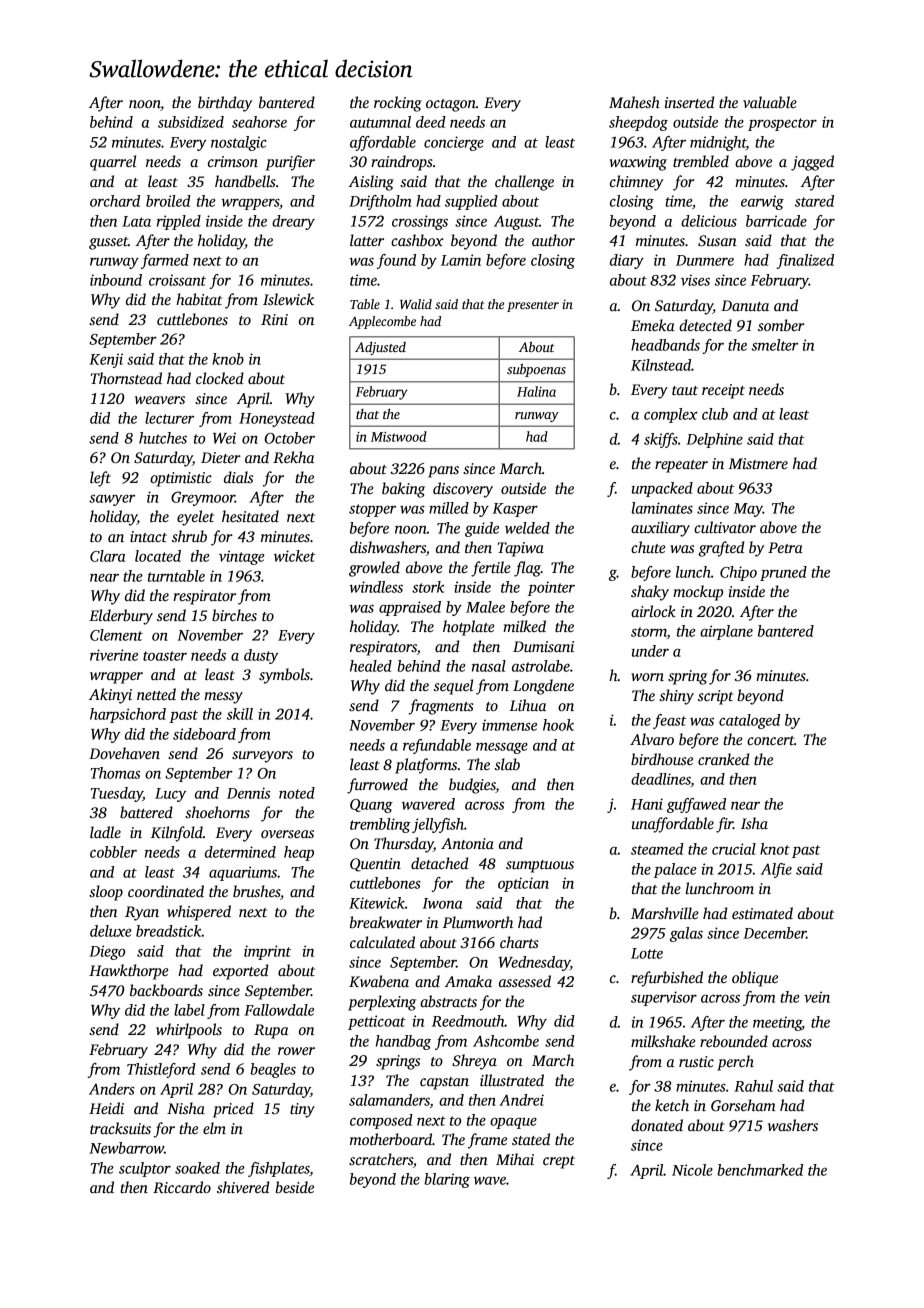 Image resolution: width=924 pixels, height=1308 pixels. I want to click on frame, so click(487, 1141).
